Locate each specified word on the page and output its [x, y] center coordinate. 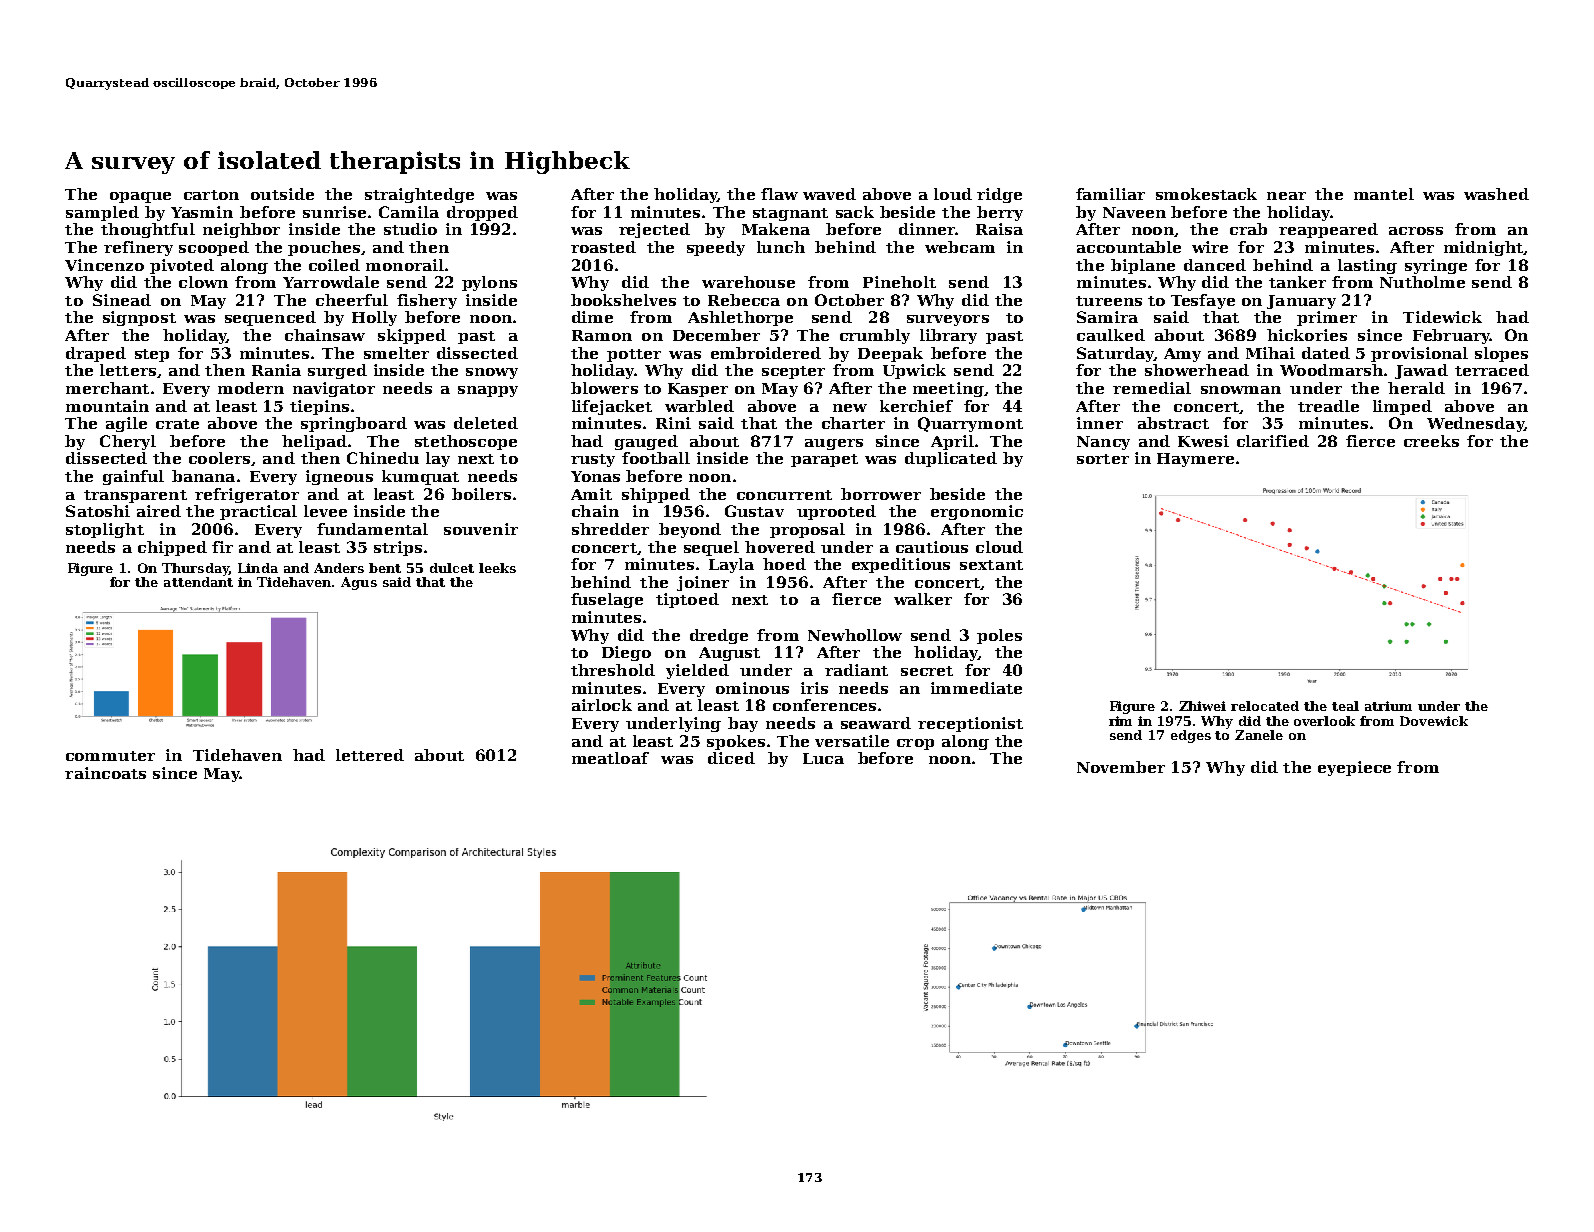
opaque [140, 197]
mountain [107, 406]
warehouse [748, 282]
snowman [1241, 390]
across [1416, 231]
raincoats [105, 773]
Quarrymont [970, 424]
